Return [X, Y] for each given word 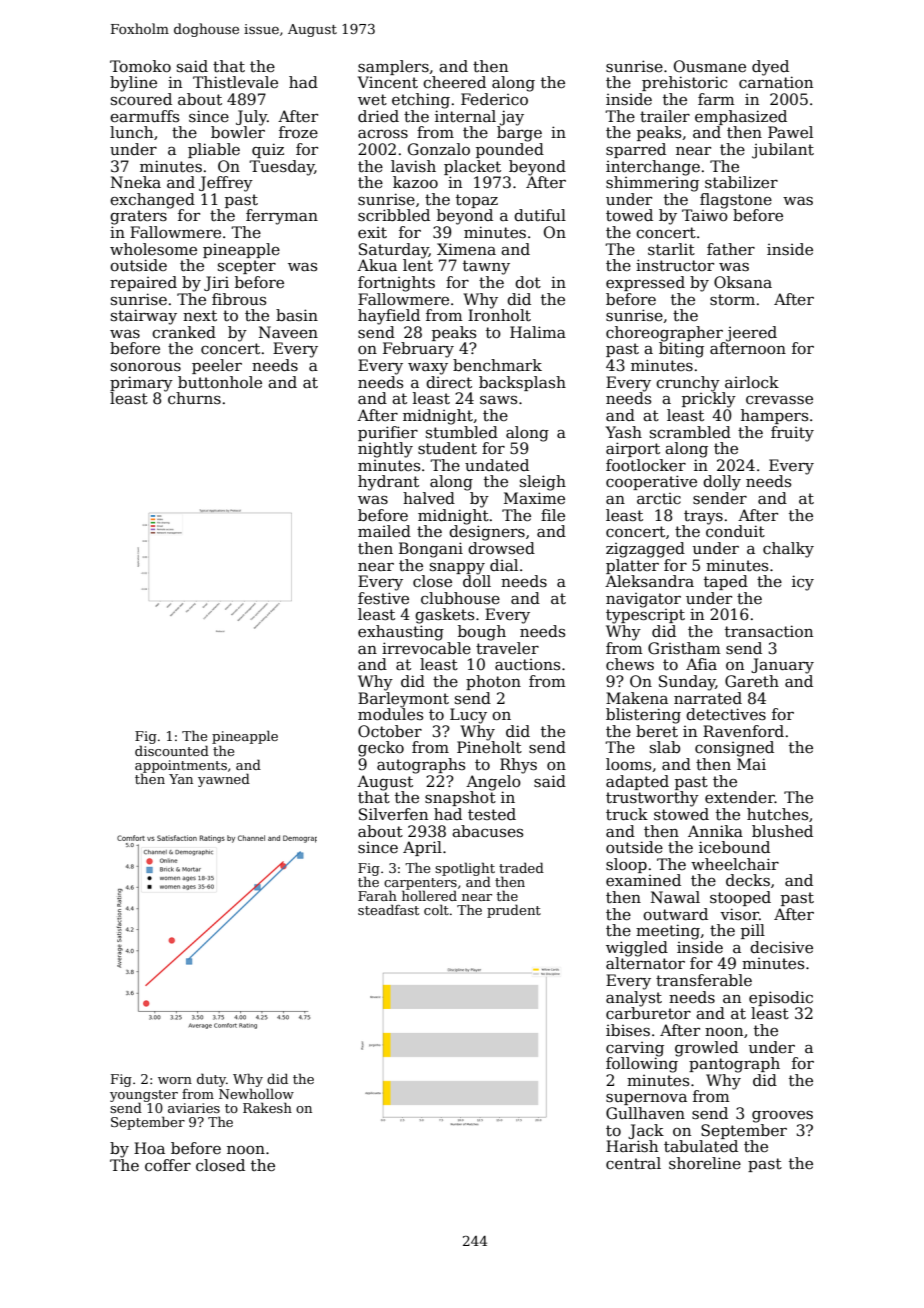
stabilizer [741, 182]
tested [492, 814]
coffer [168, 1165]
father [731, 249]
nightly [385, 450]
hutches [777, 814]
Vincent [388, 82]
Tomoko [140, 66]
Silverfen [393, 814]
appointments [181, 766]
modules [390, 714]
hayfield [389, 317]
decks [748, 880]
